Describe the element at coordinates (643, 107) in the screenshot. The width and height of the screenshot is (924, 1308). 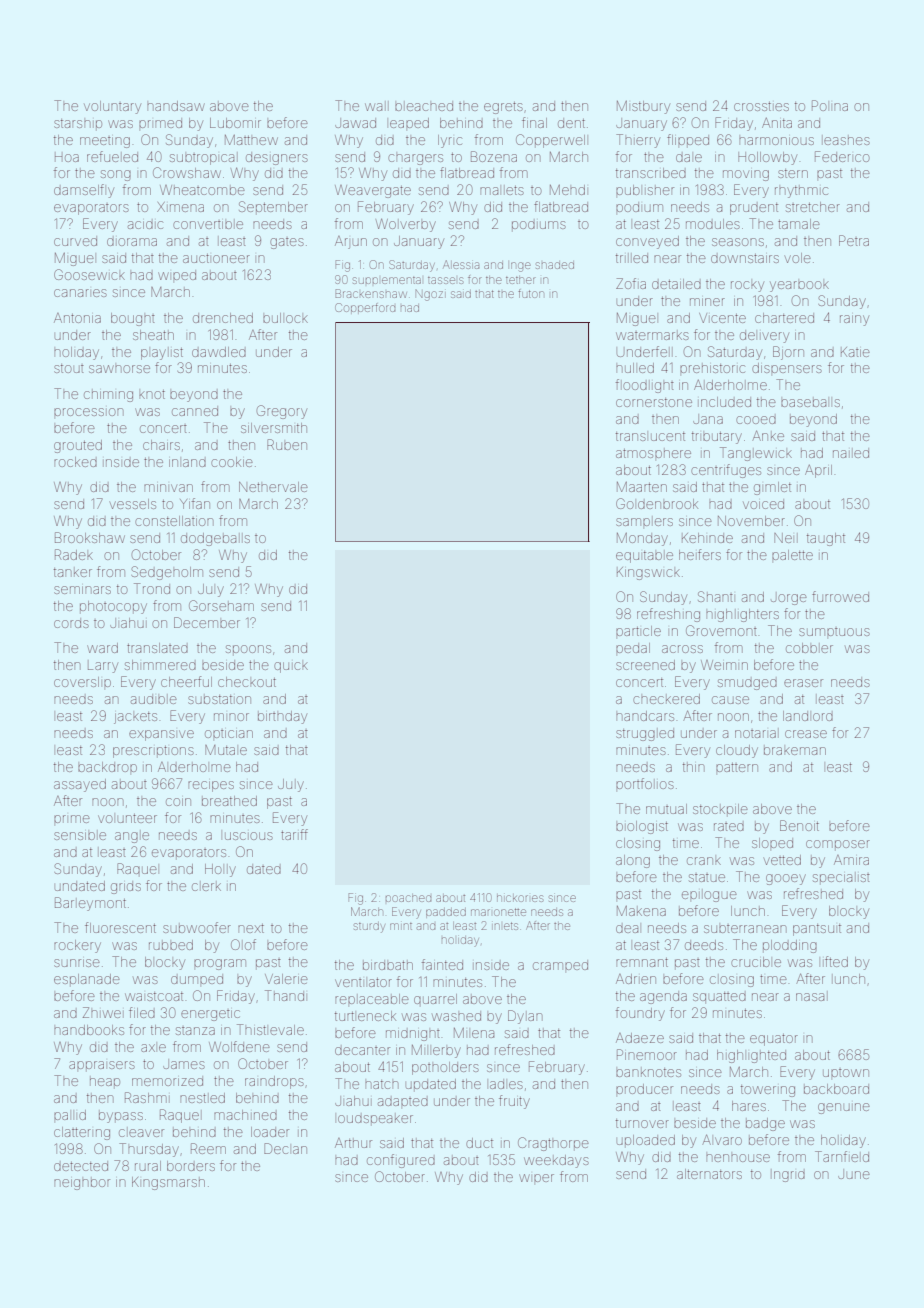
I see `Mistbury` at that location.
